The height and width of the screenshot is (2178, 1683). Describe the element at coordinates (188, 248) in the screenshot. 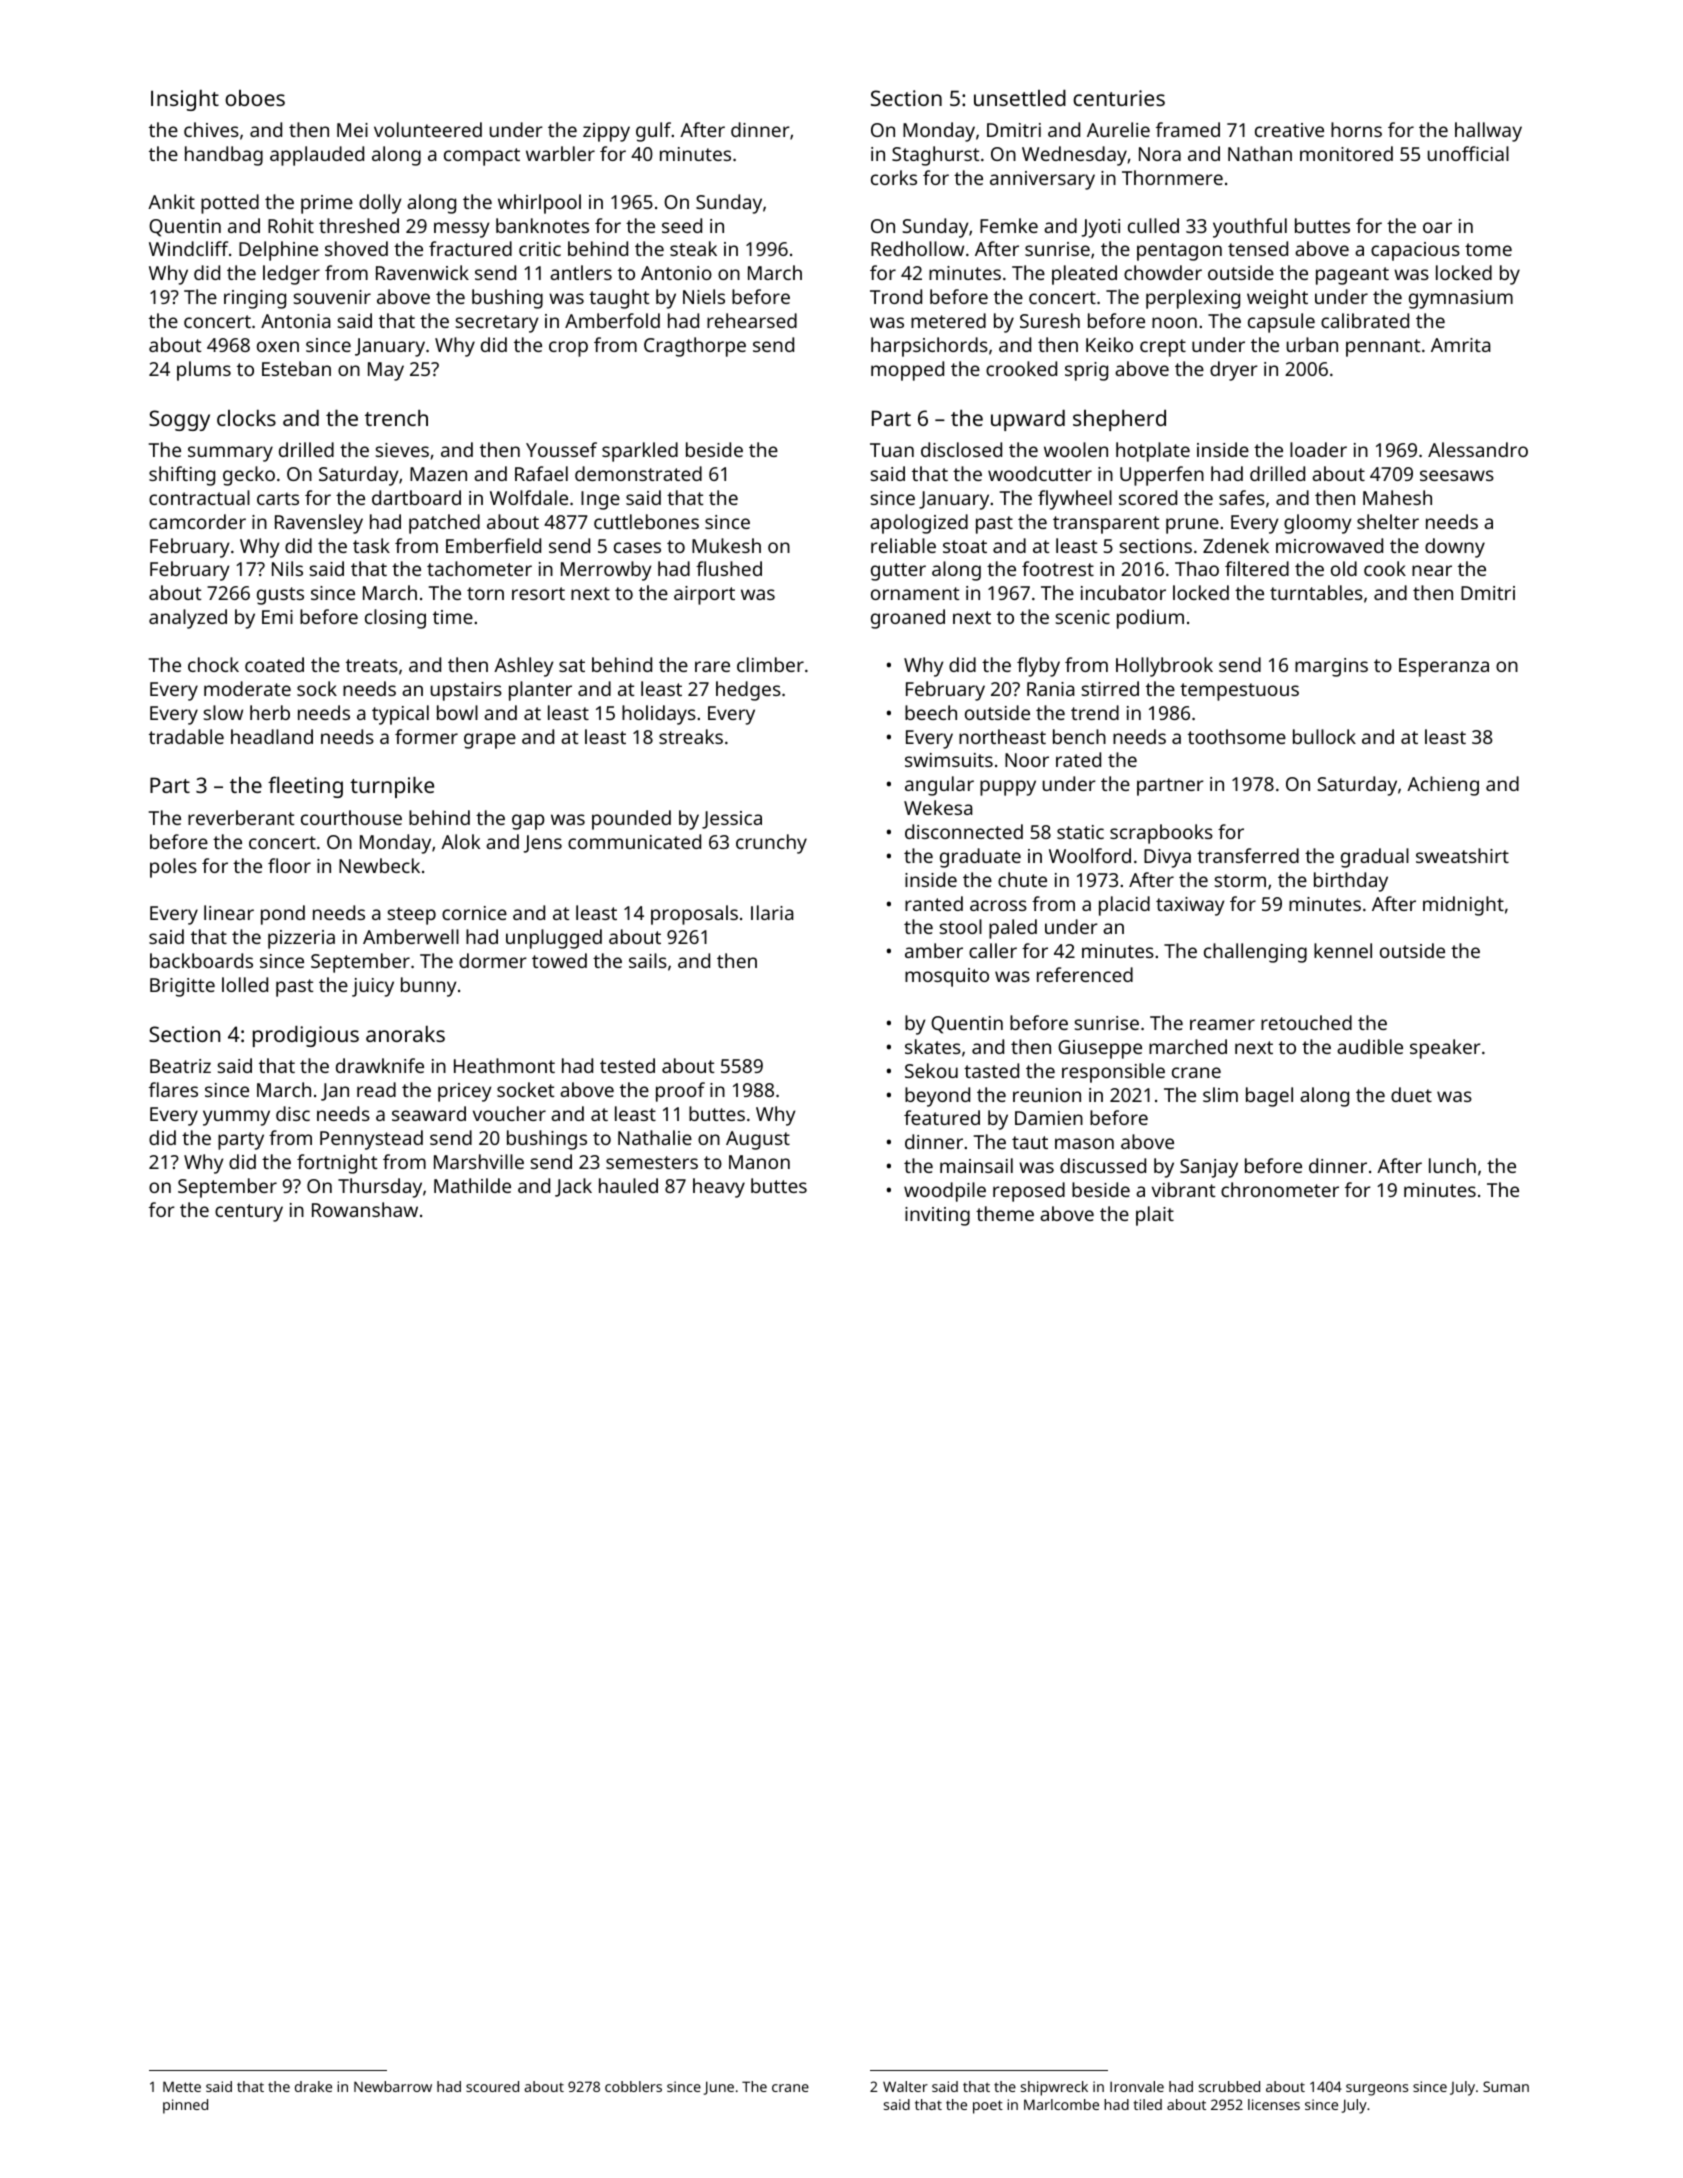

I see `Windcliff` at that location.
